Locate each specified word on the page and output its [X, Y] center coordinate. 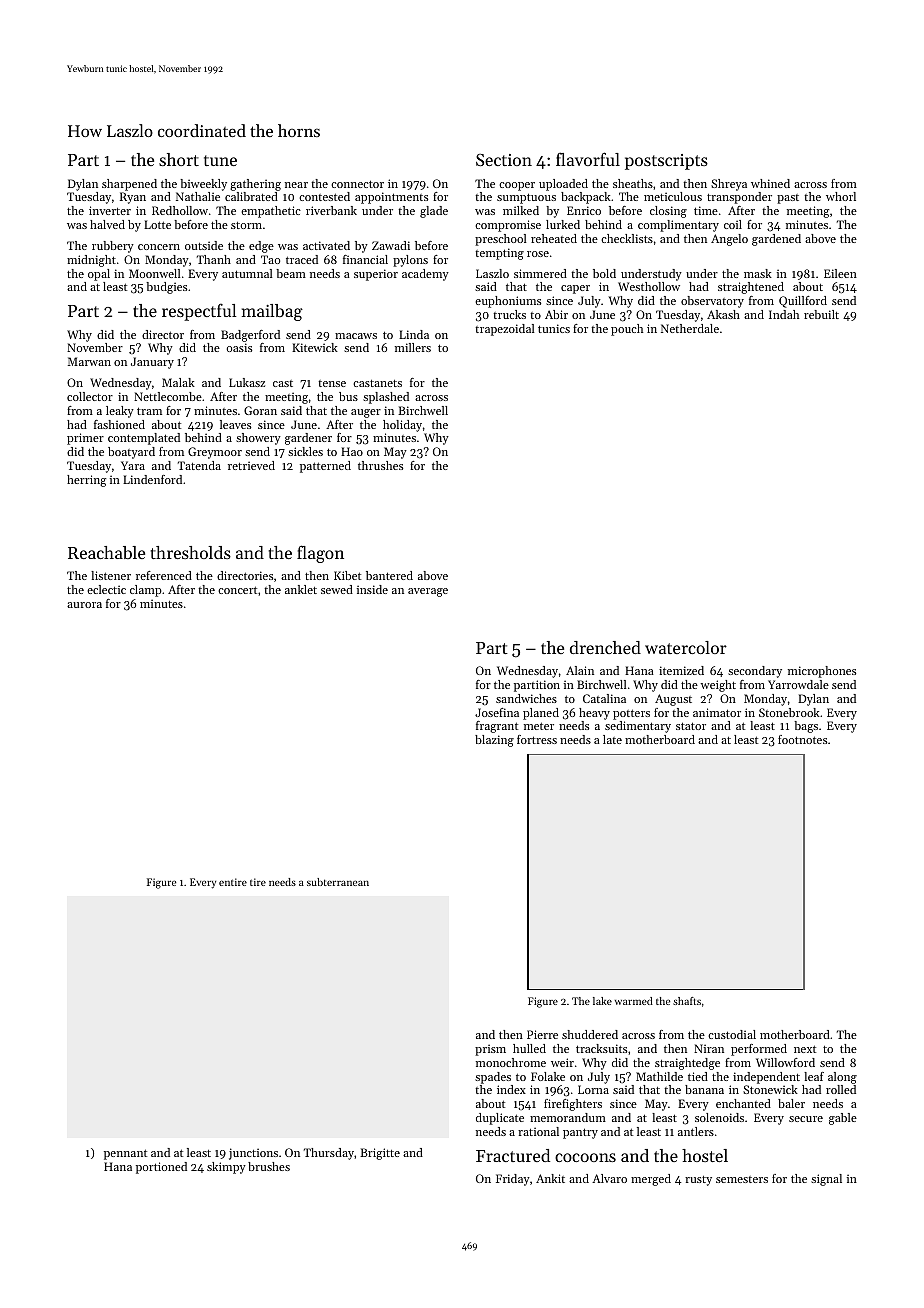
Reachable [106, 552]
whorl [841, 196]
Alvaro [609, 1178]
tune [220, 160]
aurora [84, 605]
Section [504, 160]
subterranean [338, 882]
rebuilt [821, 314]
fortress [537, 739]
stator [691, 726]
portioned [161, 1168]
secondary [755, 672]
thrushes [380, 465]
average [428, 592]
